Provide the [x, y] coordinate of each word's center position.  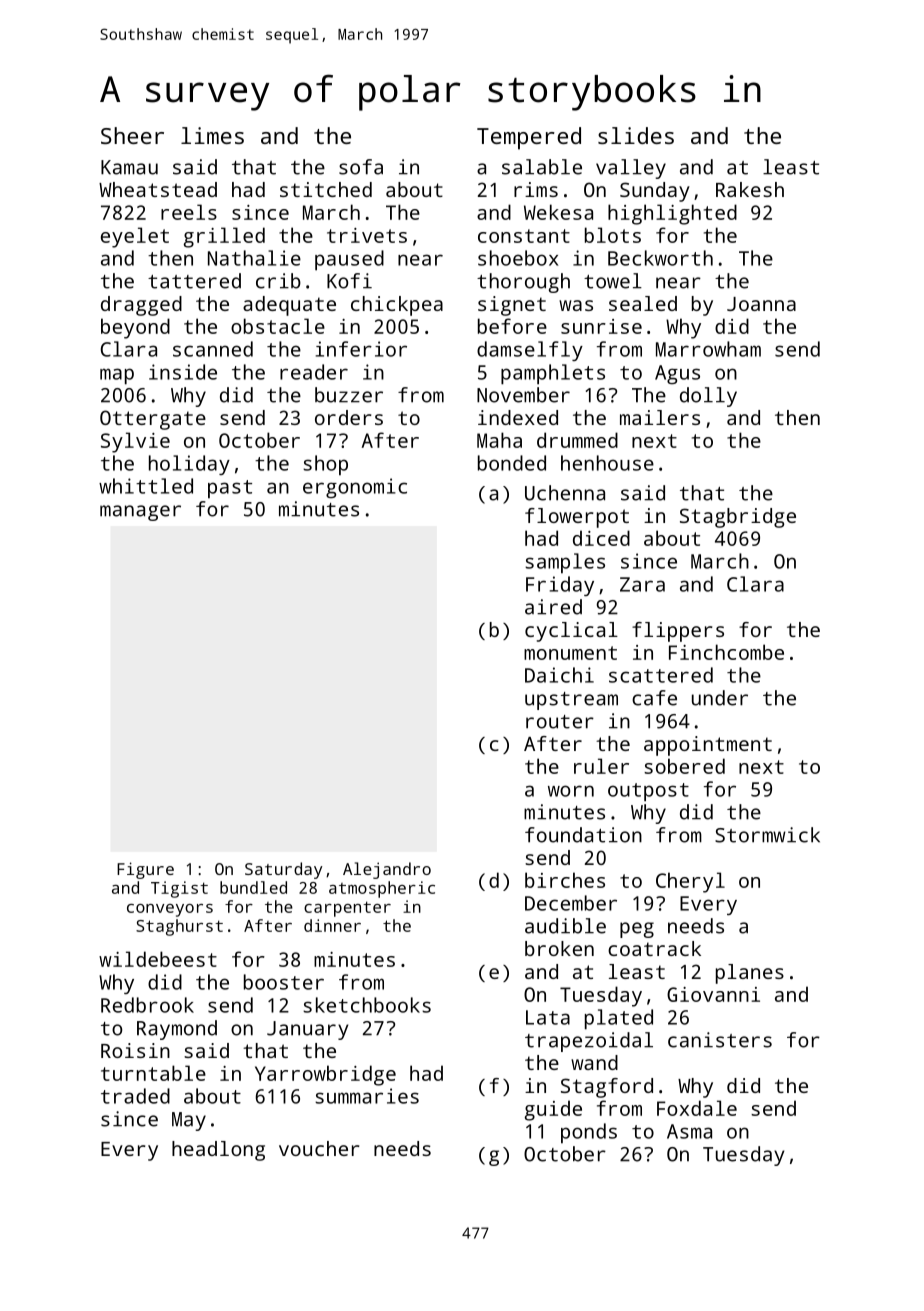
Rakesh [750, 189]
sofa [361, 167]
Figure [145, 870]
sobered [684, 766]
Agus [677, 374]
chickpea [397, 306]
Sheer [132, 135]
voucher [319, 1148]
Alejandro [387, 870]
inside [183, 372]
